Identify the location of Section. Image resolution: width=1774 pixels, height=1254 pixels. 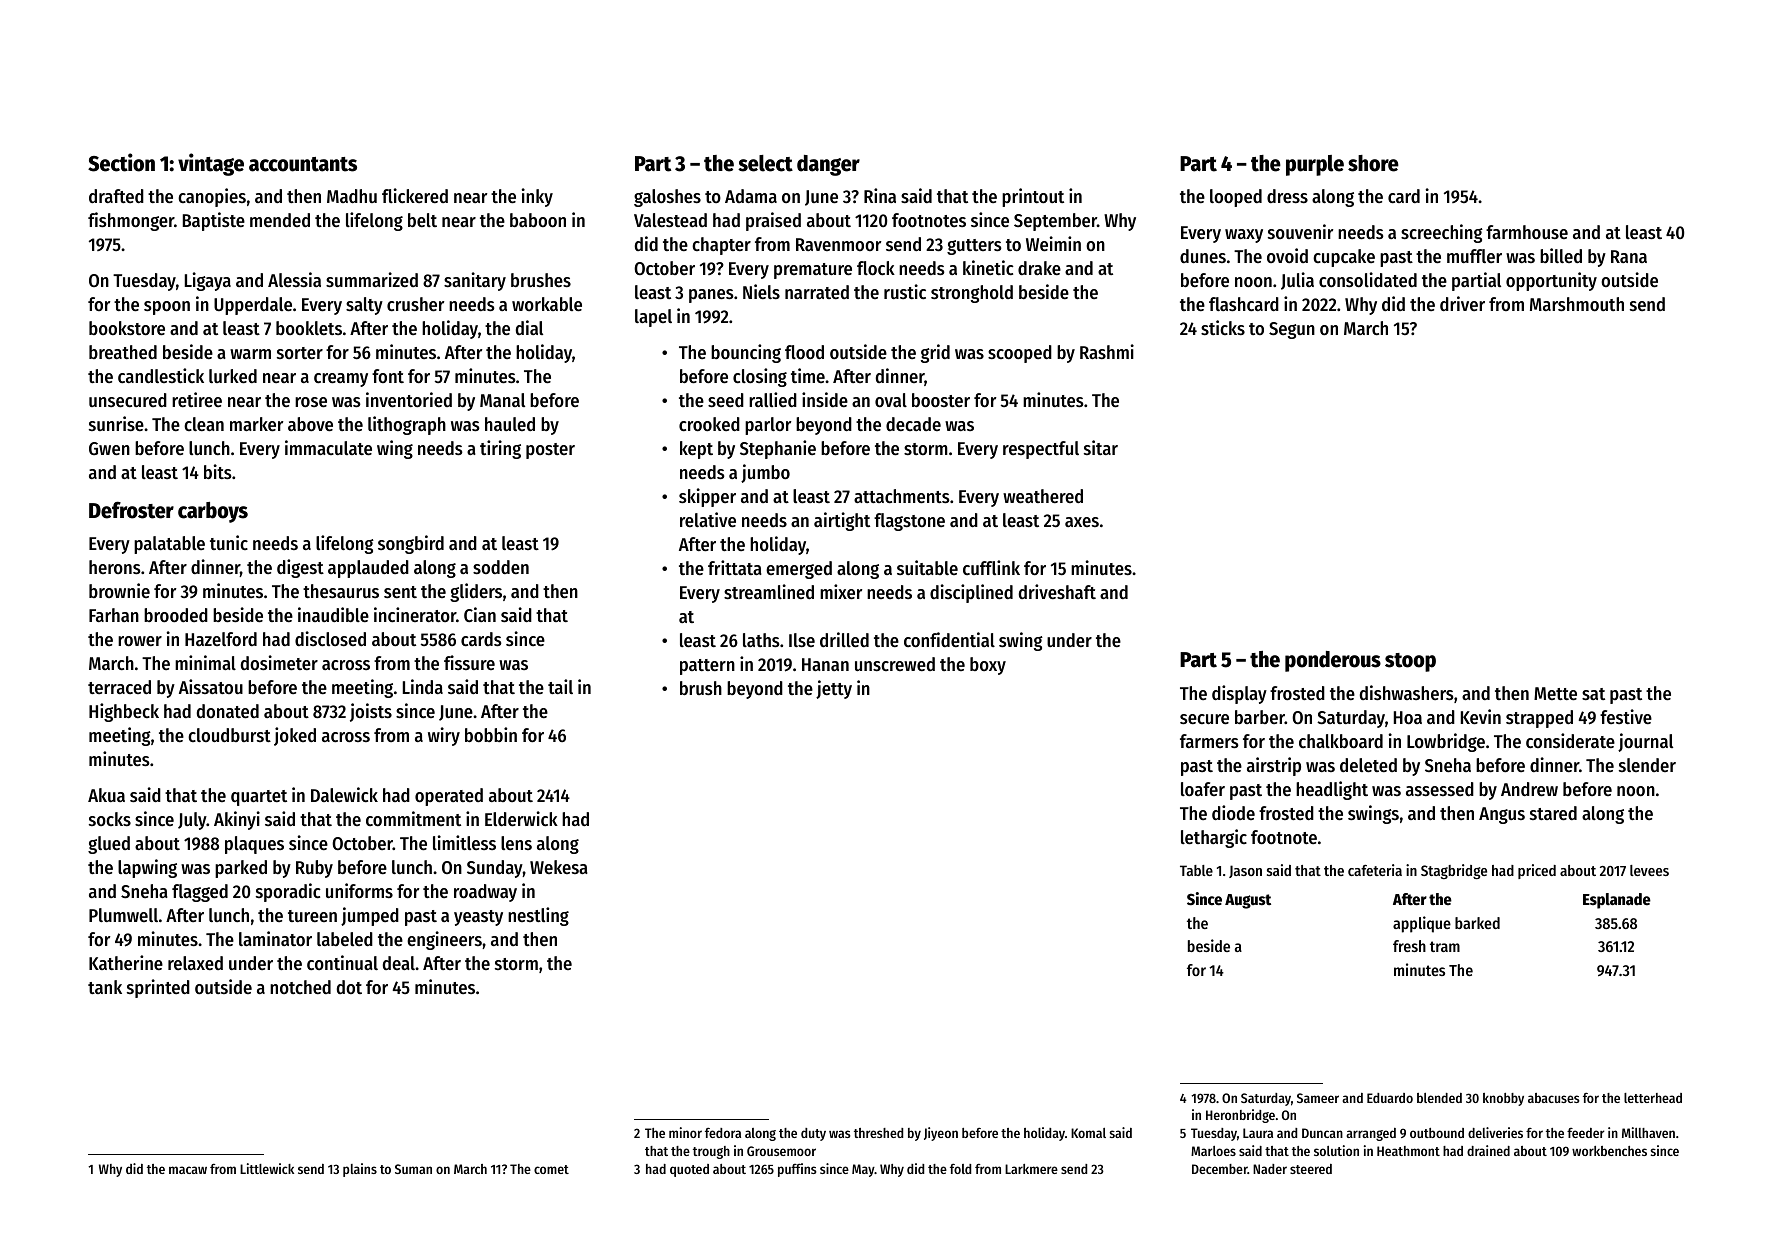
(121, 162).
